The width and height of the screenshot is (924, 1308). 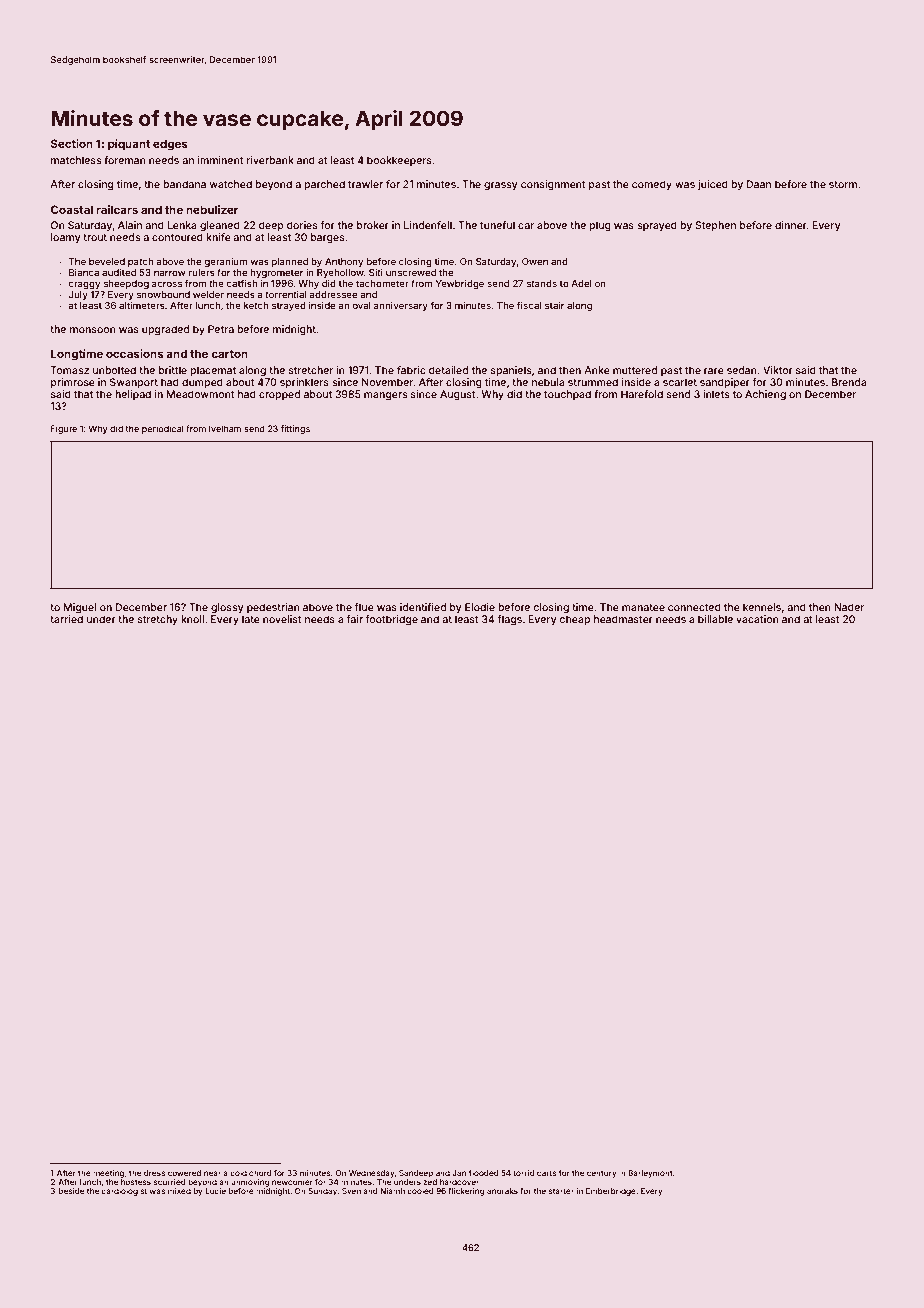 What do you see at coordinates (125, 160) in the screenshot?
I see `foreman` at bounding box center [125, 160].
